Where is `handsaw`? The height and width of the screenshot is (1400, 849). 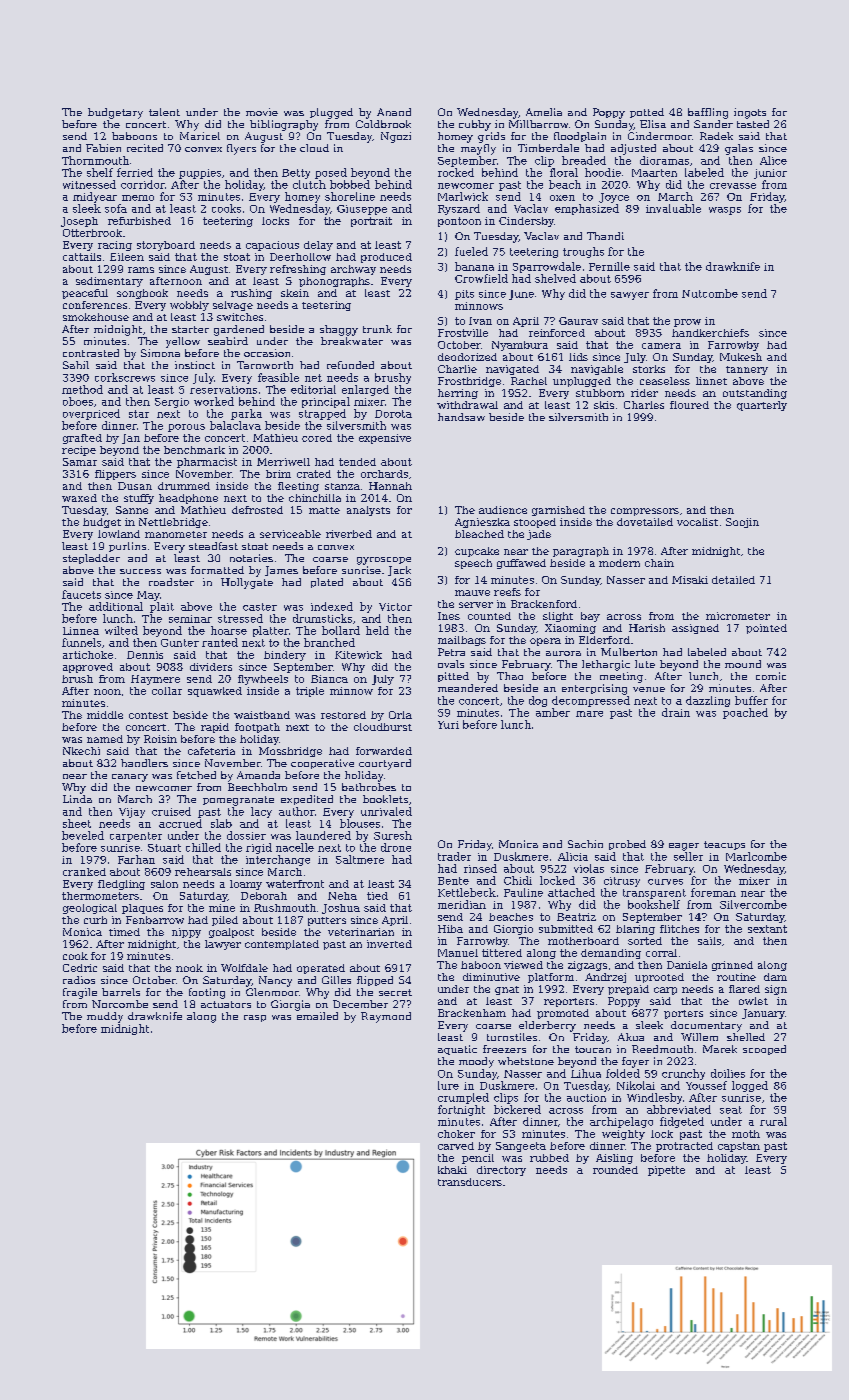
handsaw is located at coordinates (461, 417).
